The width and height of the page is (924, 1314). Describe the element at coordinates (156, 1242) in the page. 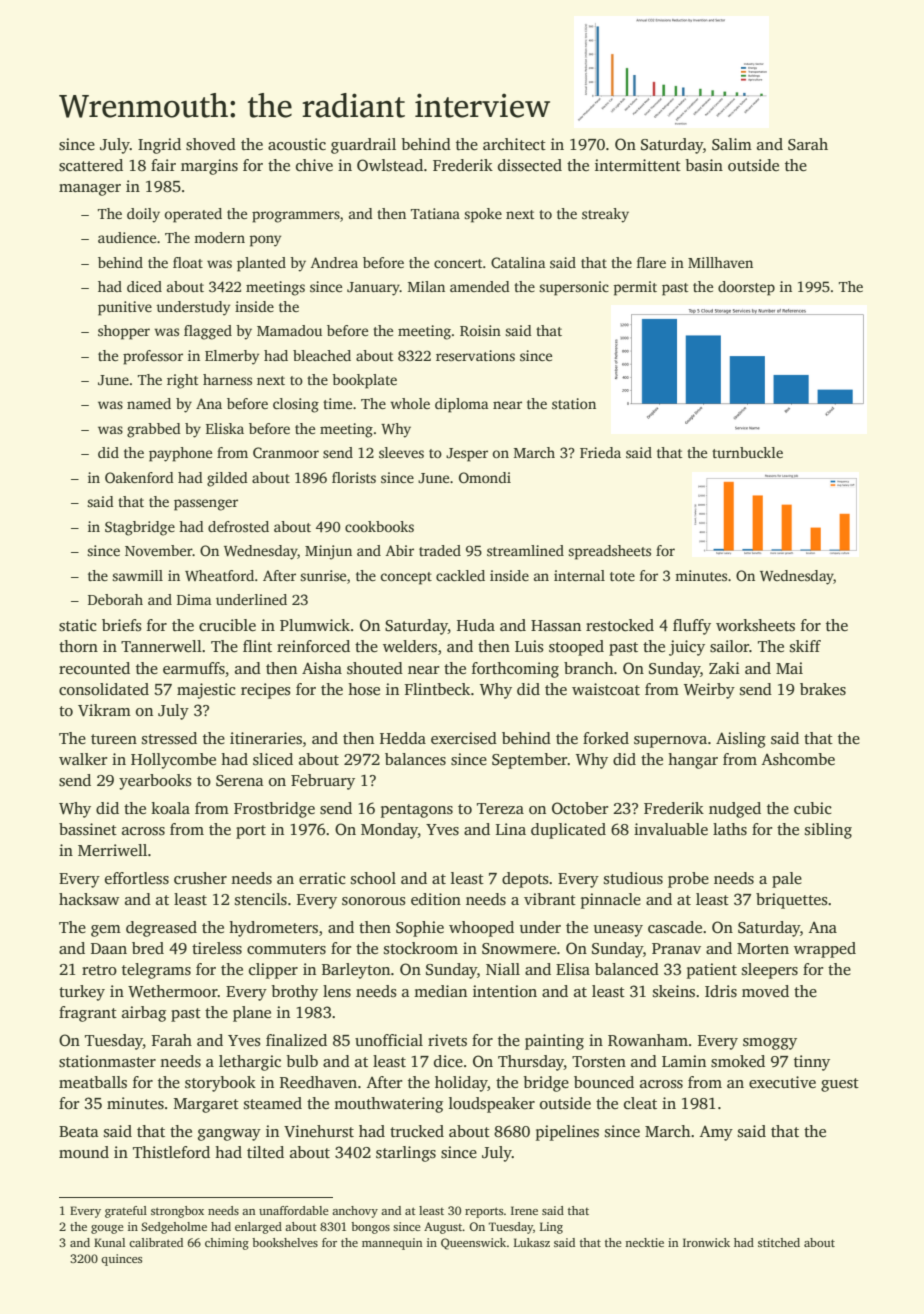

I see `calibrated` at that location.
